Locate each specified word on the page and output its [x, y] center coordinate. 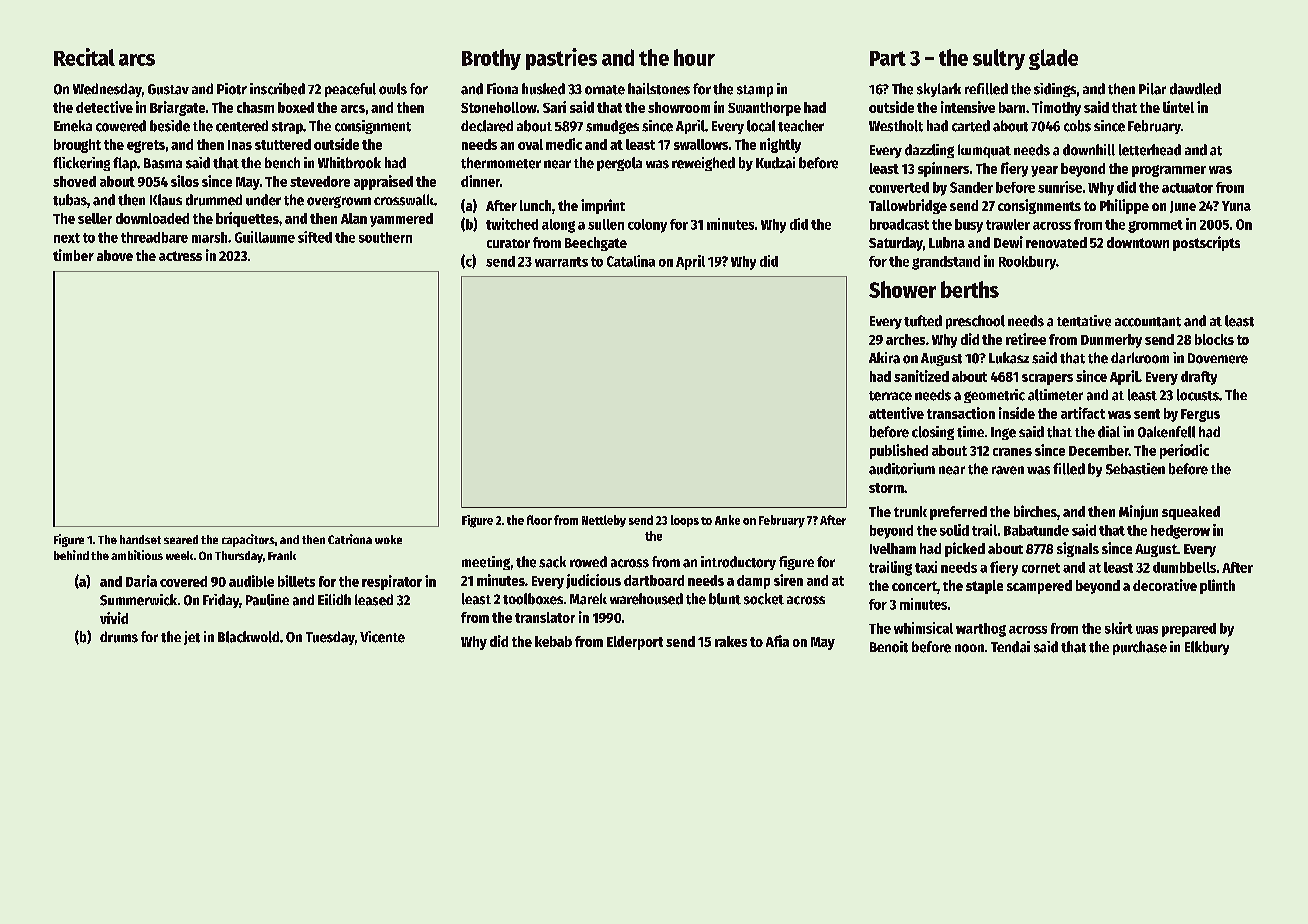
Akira [884, 358]
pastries [561, 59]
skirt [1119, 628]
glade [1053, 59]
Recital [84, 57]
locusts [1198, 395]
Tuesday [330, 638]
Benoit [889, 647]
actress [180, 256]
